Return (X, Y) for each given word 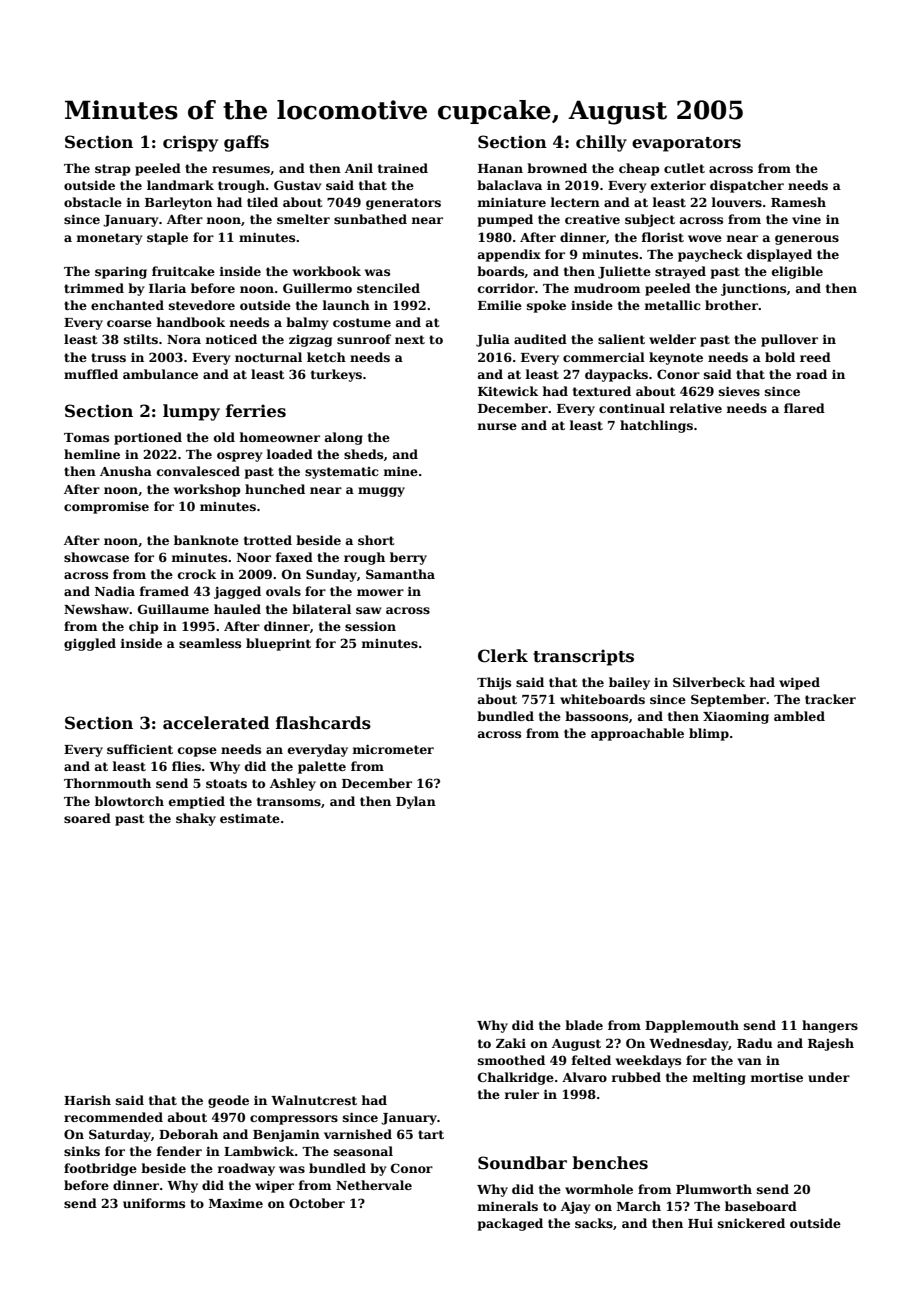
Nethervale (374, 1185)
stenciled (388, 288)
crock (197, 574)
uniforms (154, 1203)
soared (87, 818)
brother (731, 305)
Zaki (511, 1043)
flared (804, 408)
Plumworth (714, 1189)
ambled (799, 716)
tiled (262, 202)
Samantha (400, 574)
